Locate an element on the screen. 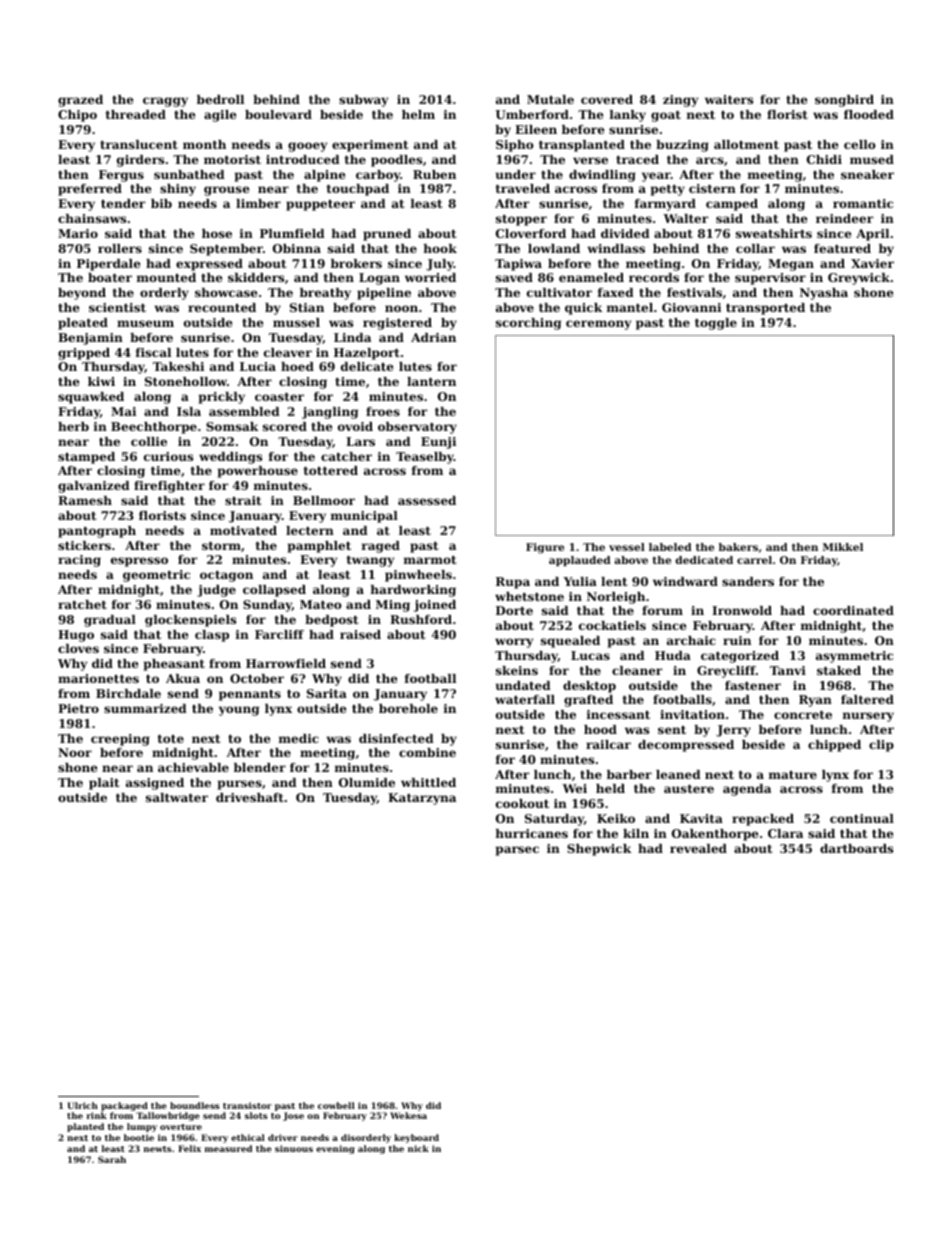 This screenshot has width=952, height=1233. mounted is located at coordinates (166, 277).
